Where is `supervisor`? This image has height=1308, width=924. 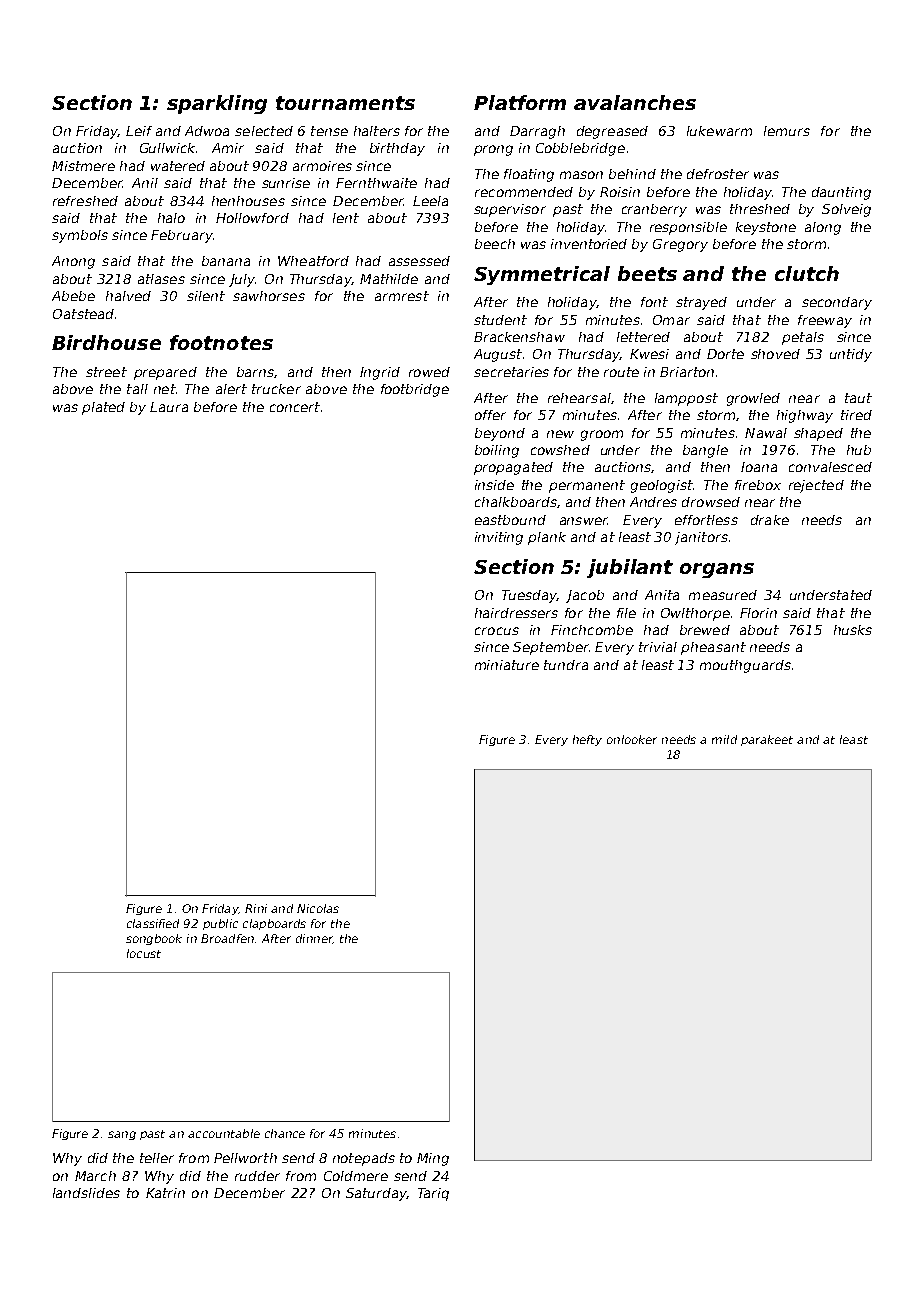
supervisor is located at coordinates (510, 210).
